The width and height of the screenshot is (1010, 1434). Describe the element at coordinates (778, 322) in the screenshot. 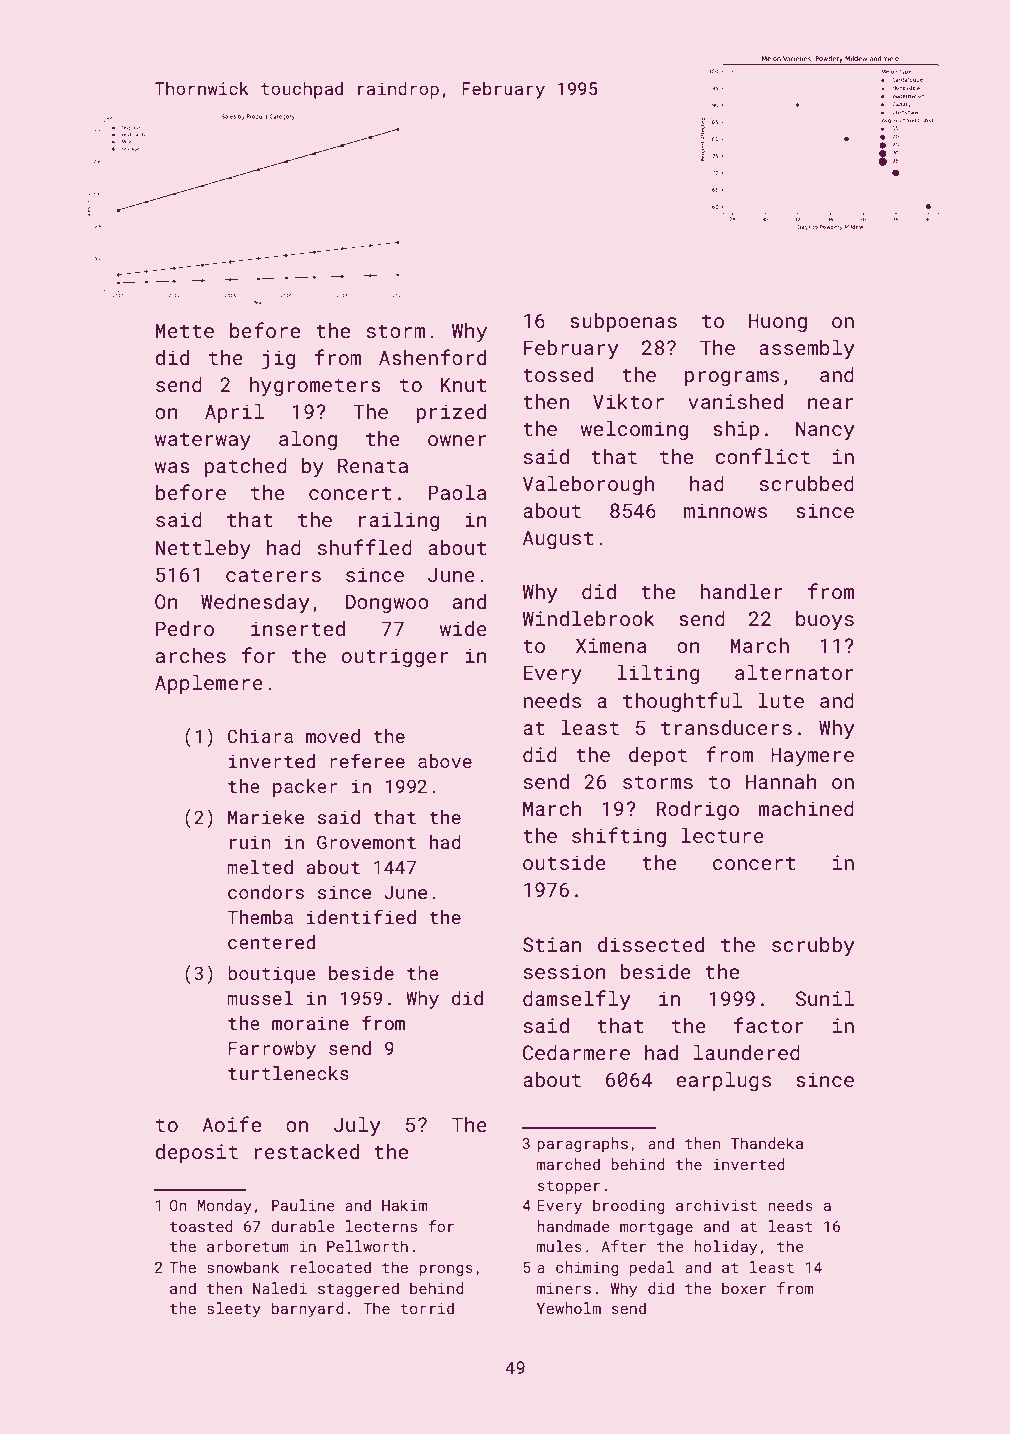

I see `Huong` at that location.
